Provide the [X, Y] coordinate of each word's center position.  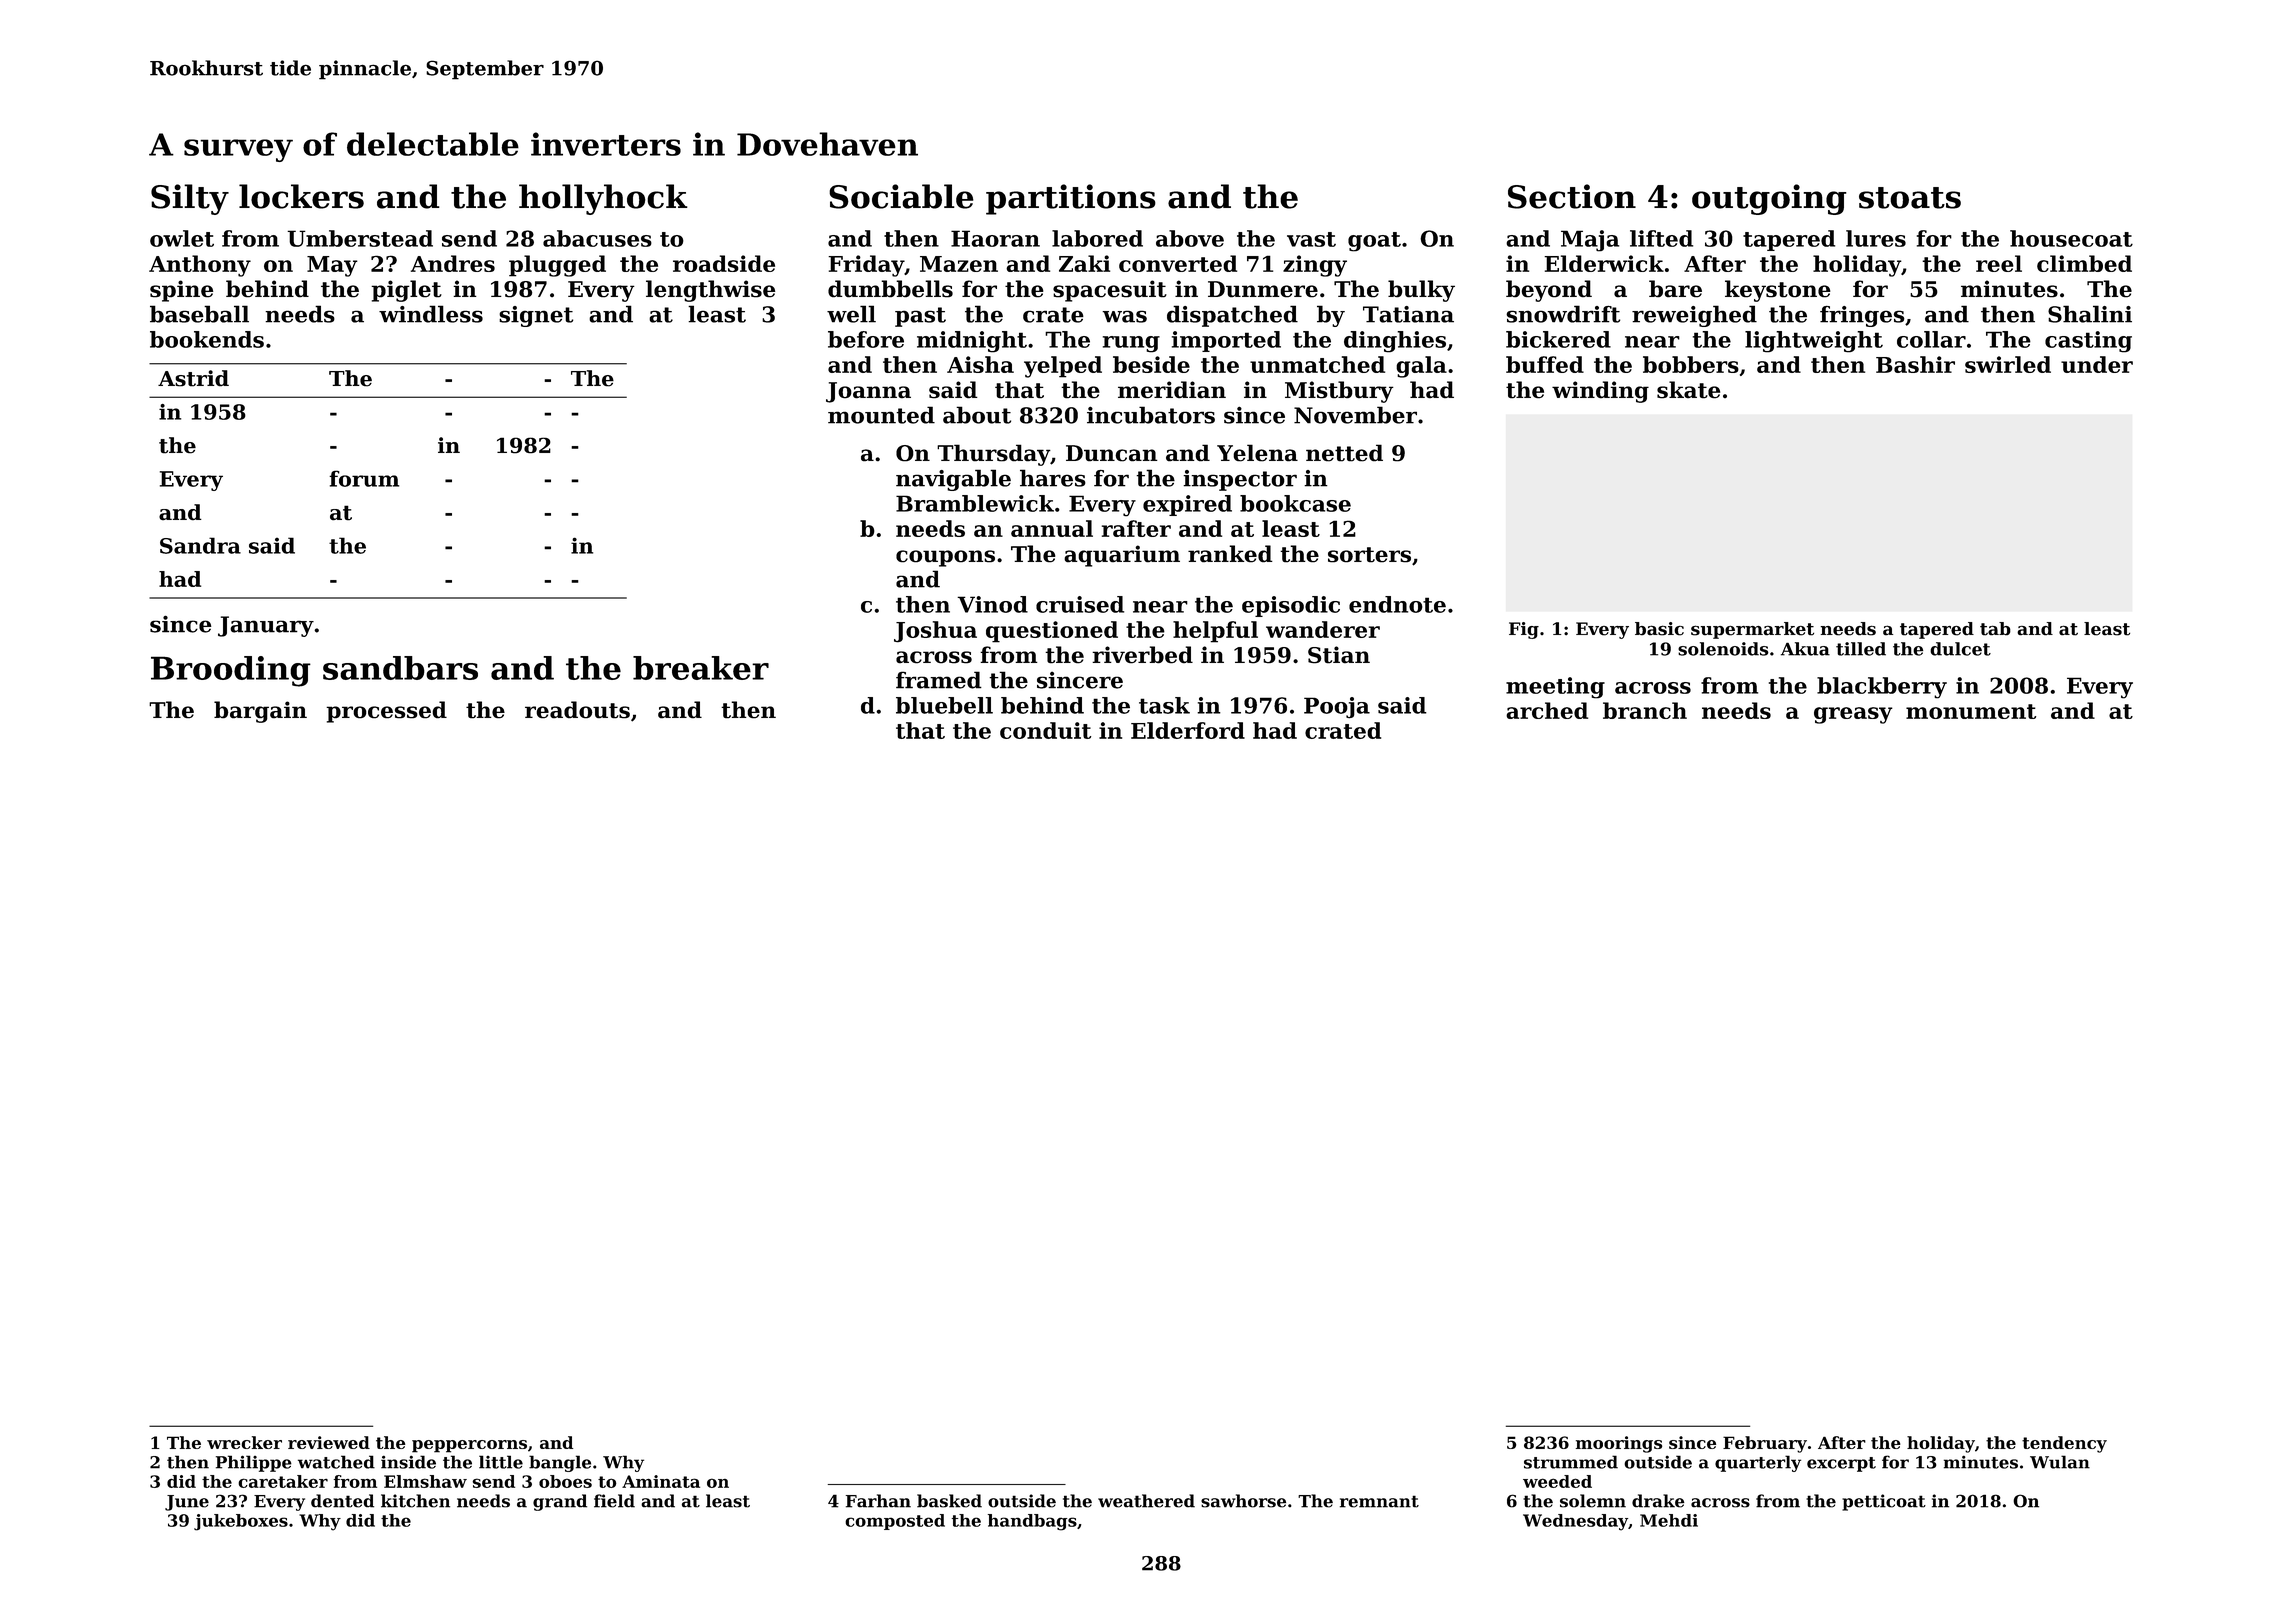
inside [408, 1462]
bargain [260, 712]
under [2097, 364]
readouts [577, 710]
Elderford [1188, 730]
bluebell [944, 705]
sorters [1369, 555]
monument [1971, 711]
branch [1645, 710]
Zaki [1084, 263]
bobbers [1691, 364]
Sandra [200, 545]
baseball [199, 314]
